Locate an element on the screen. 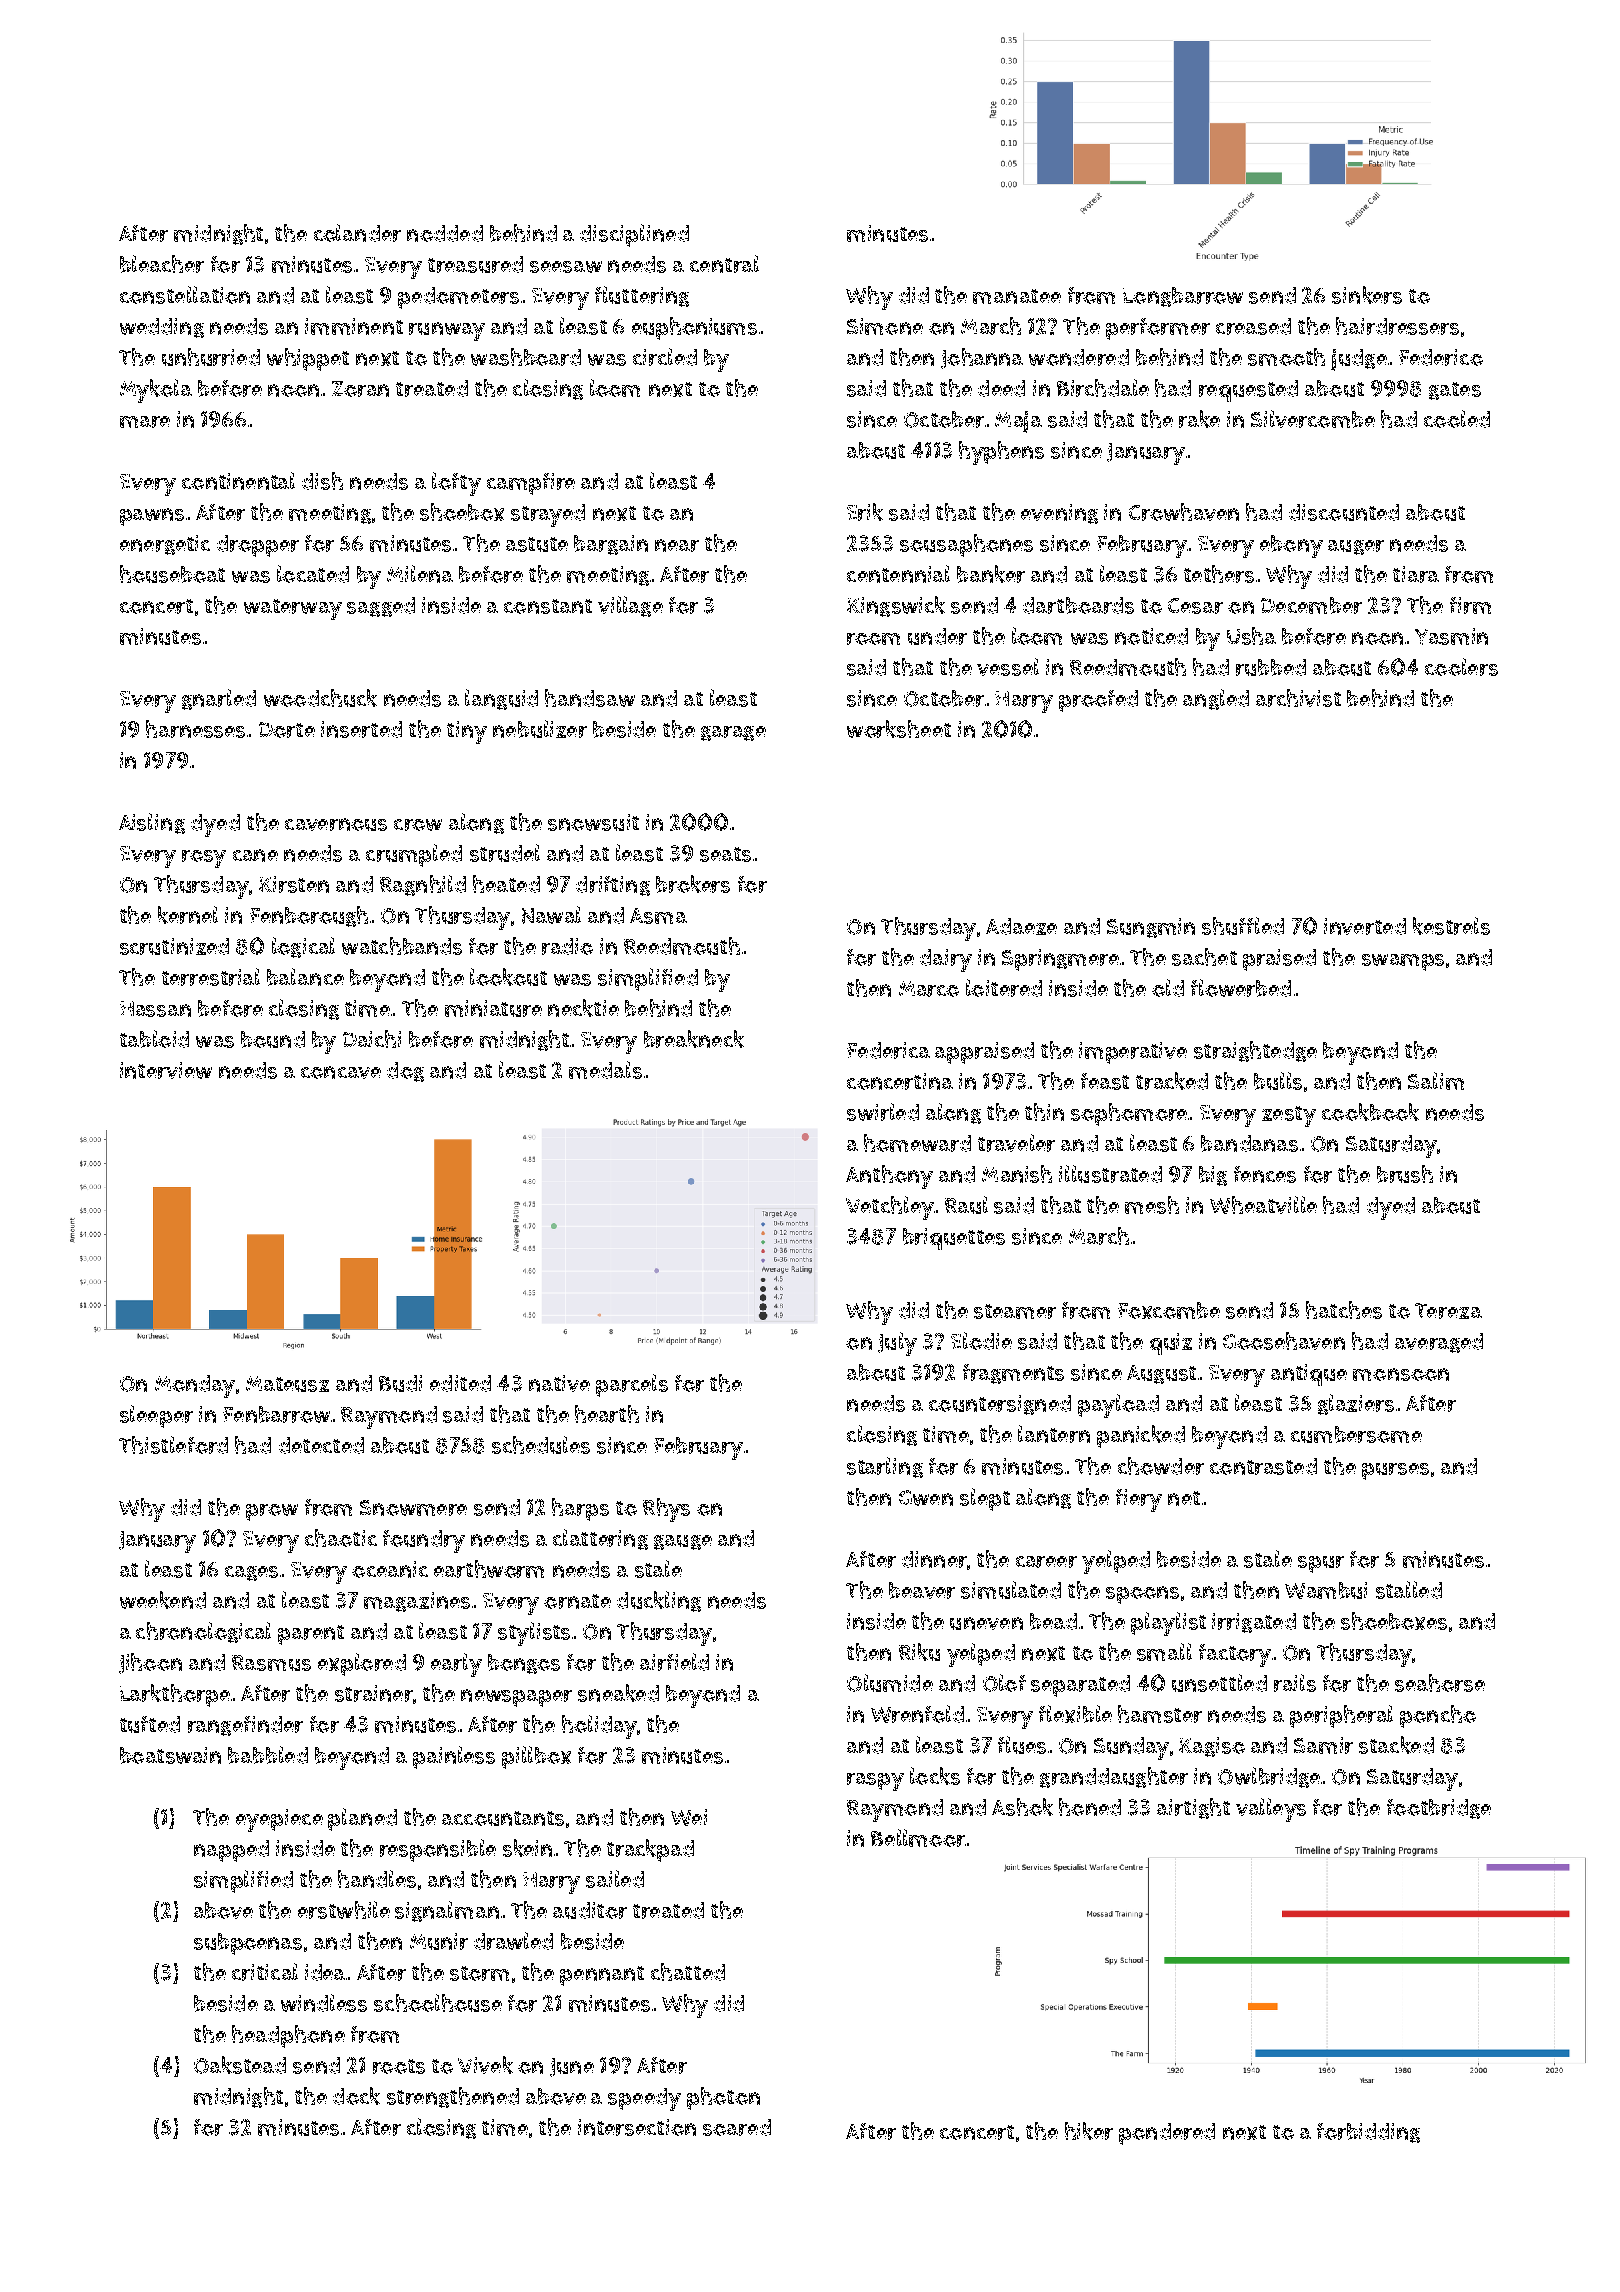 This screenshot has width=1620, height=2292. constellation is located at coordinates (185, 295).
